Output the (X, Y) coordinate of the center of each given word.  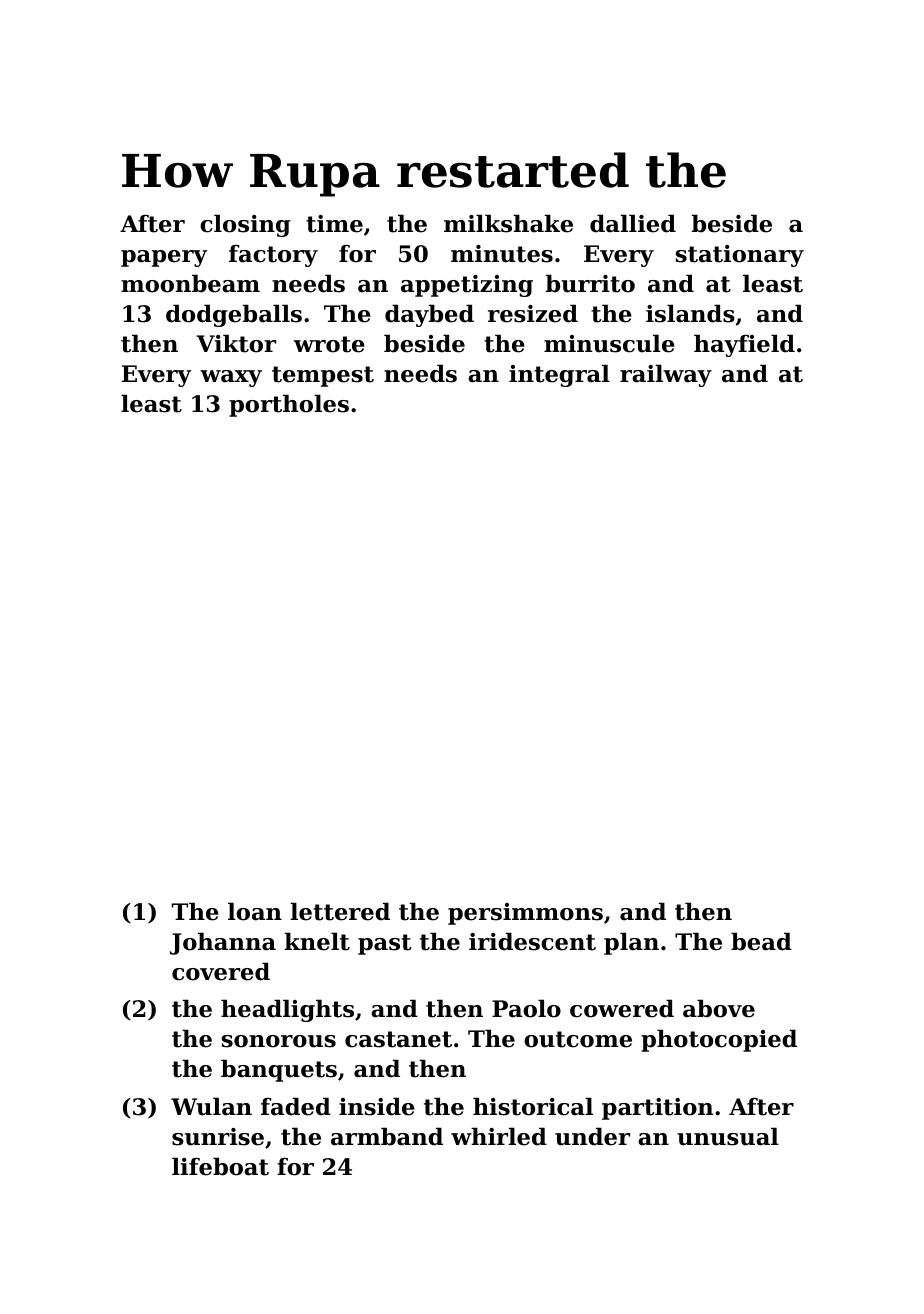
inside (377, 1106)
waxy (231, 378)
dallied (633, 223)
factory (273, 256)
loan (255, 911)
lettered (340, 911)
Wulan (211, 1106)
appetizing (467, 286)
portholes (289, 405)
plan (631, 943)
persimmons (525, 914)
